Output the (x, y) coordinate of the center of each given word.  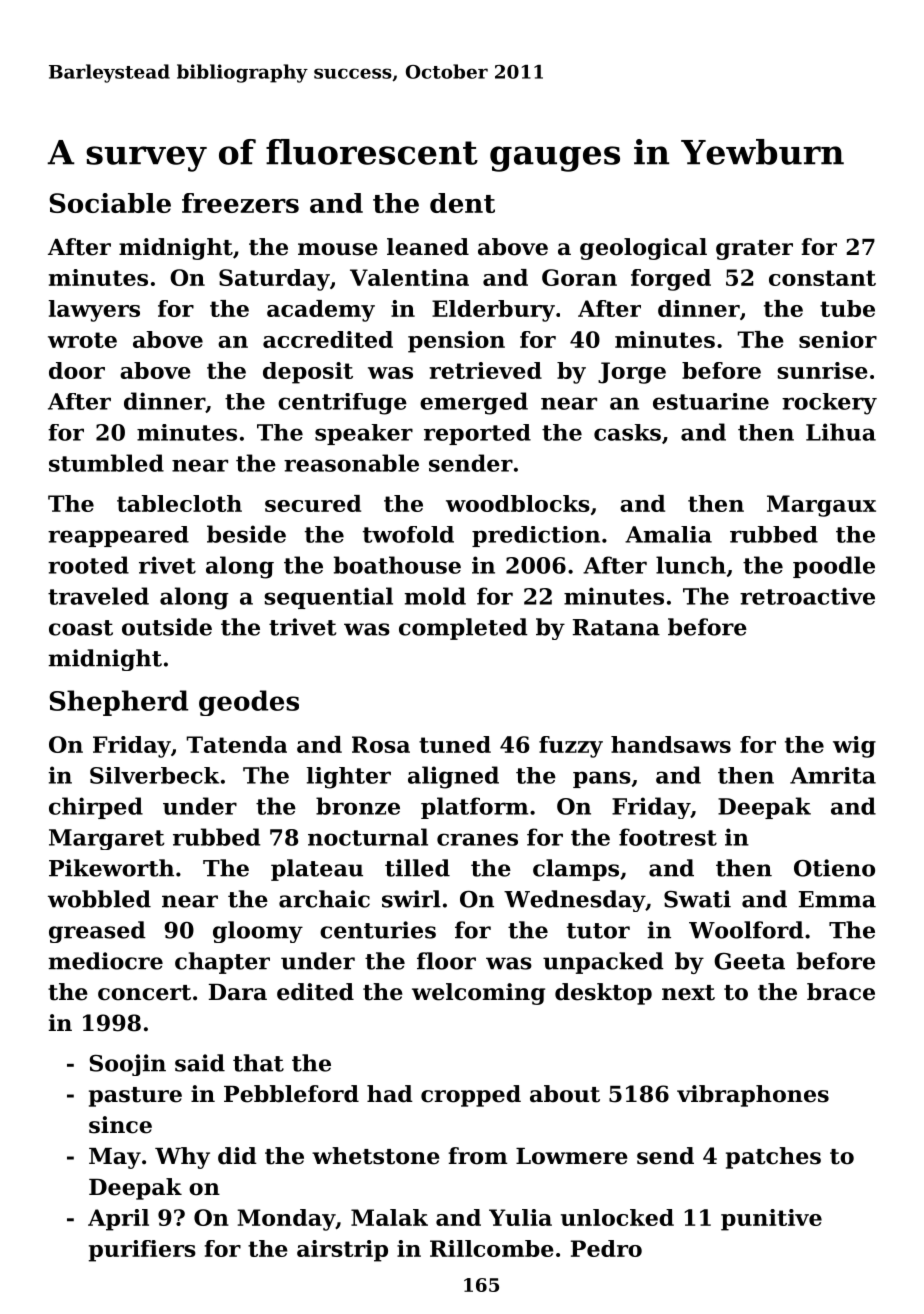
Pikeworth (111, 868)
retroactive (807, 596)
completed (463, 629)
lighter (349, 778)
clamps (576, 870)
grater (754, 250)
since (120, 1125)
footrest (668, 837)
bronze (358, 806)
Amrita (833, 775)
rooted (88, 565)
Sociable (110, 203)
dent (462, 203)
